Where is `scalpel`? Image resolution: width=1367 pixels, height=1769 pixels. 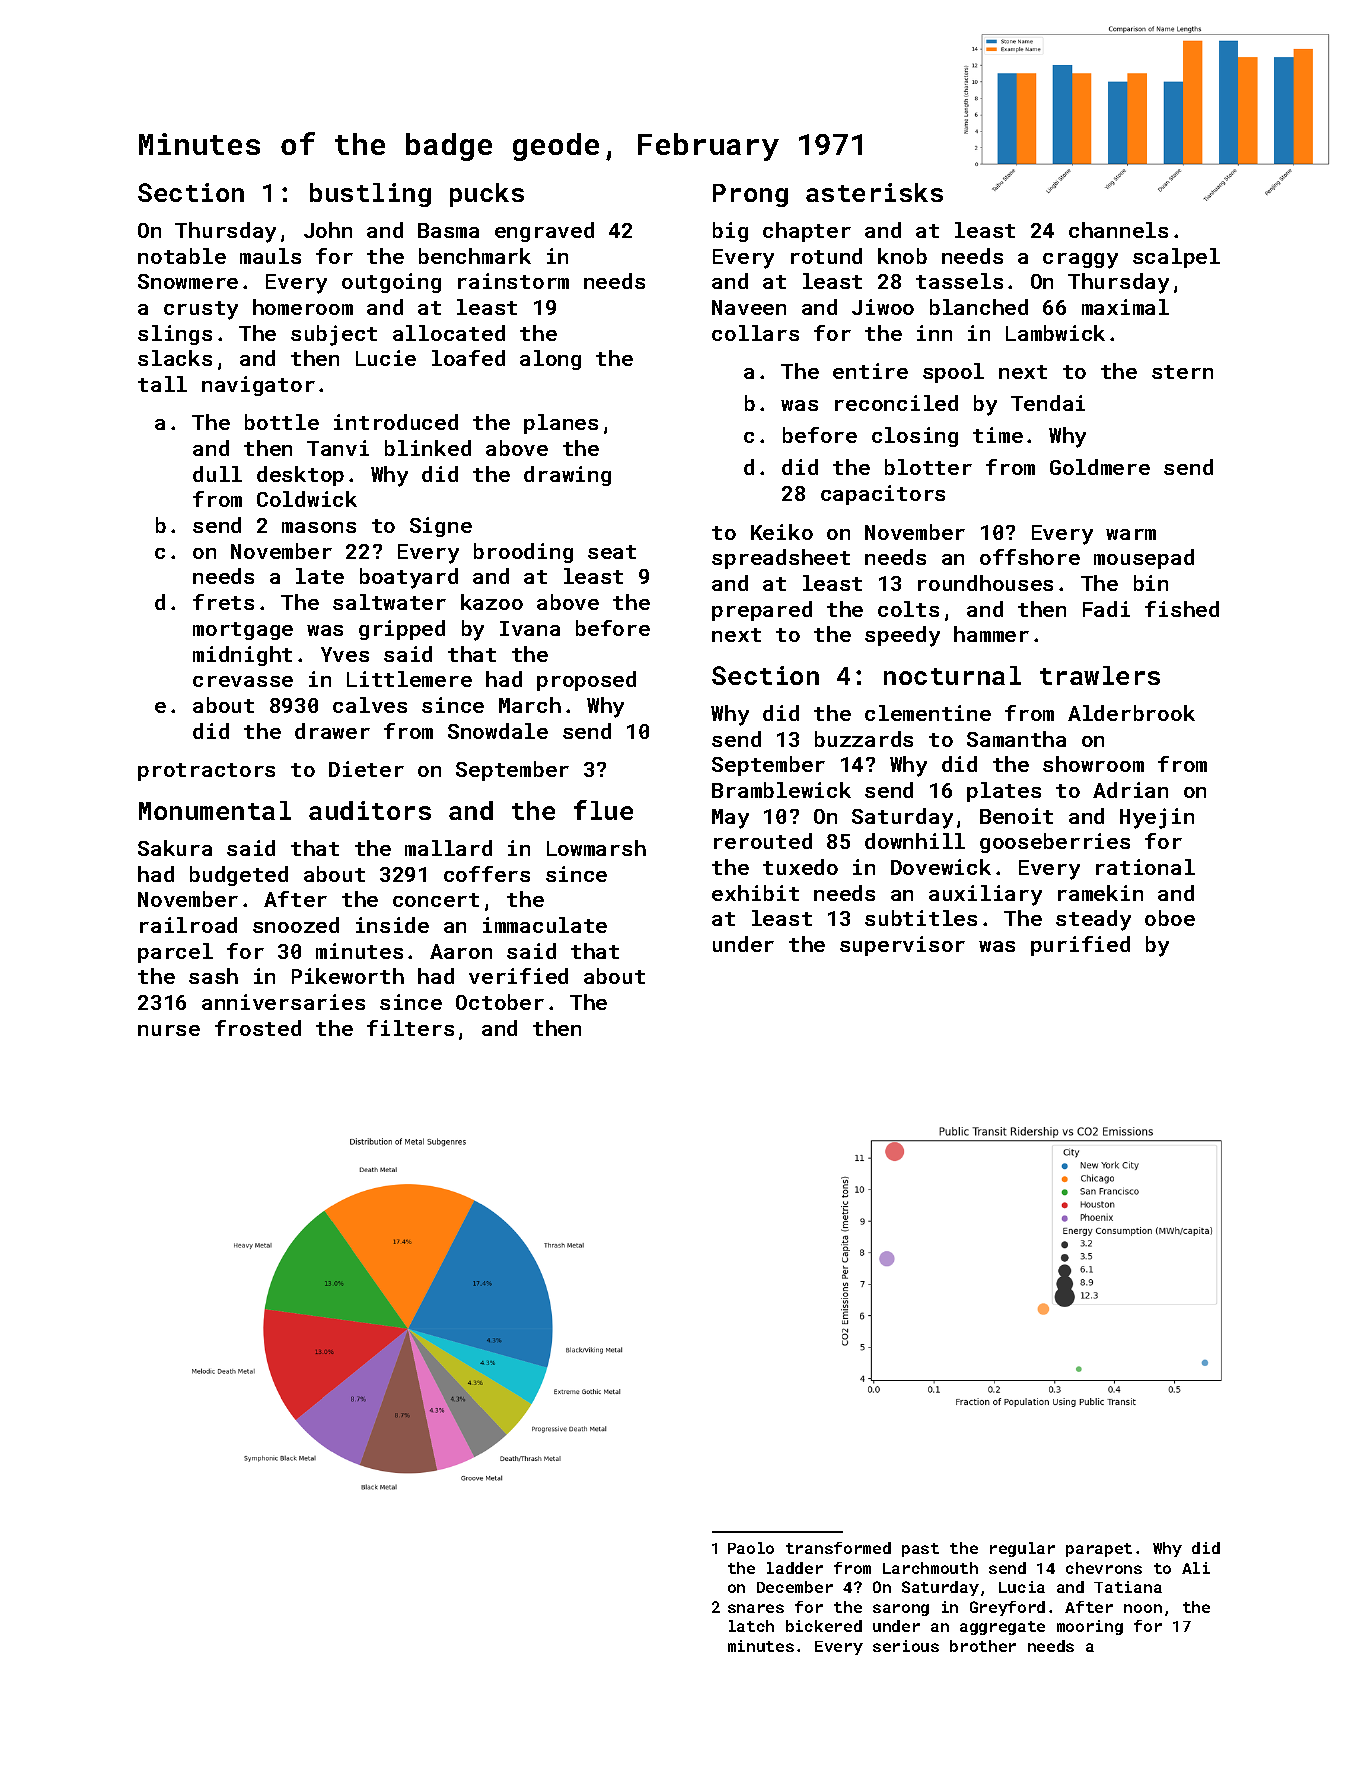
scalpel is located at coordinates (1176, 258).
